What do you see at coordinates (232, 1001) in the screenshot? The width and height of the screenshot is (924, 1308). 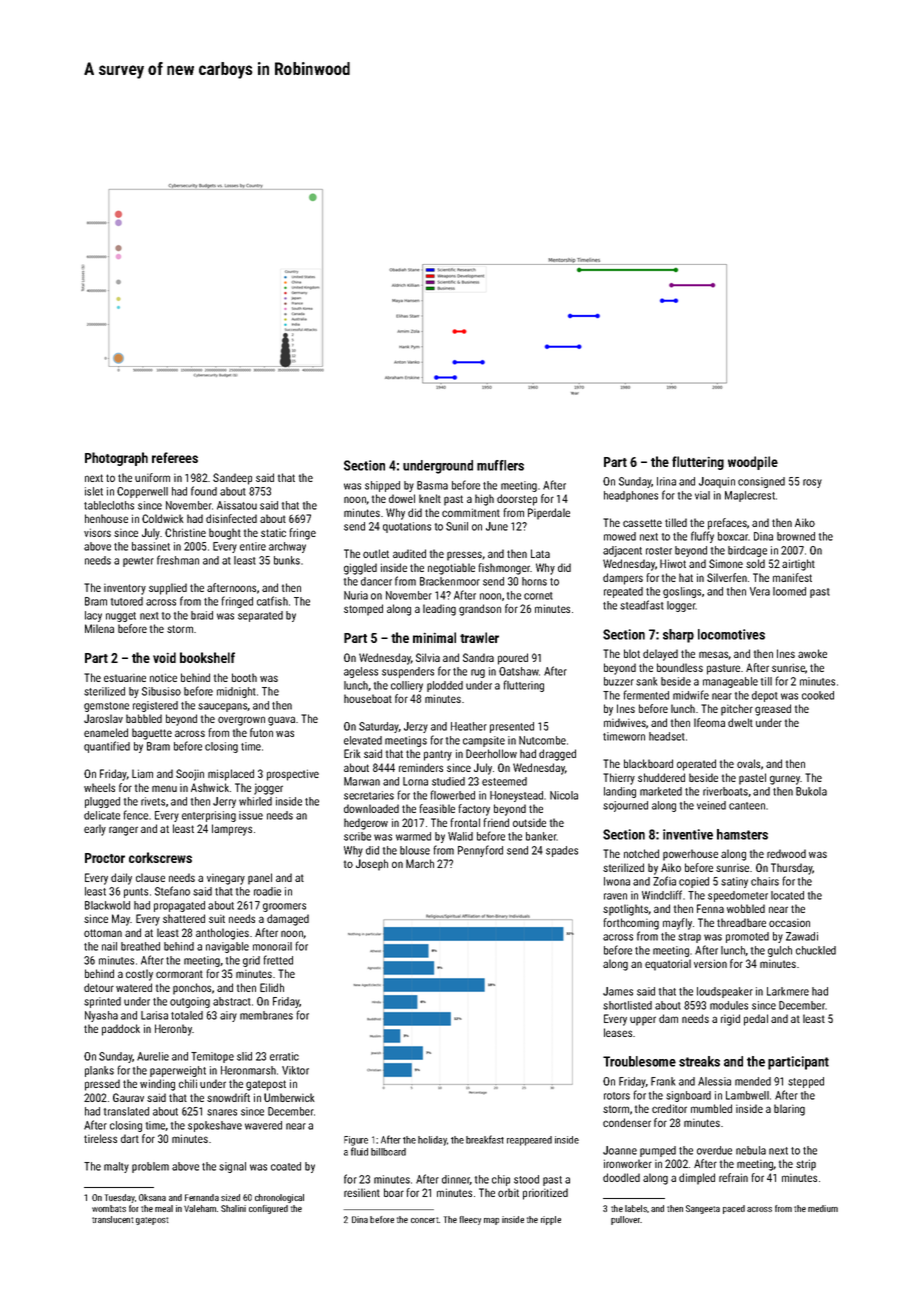 I see `abstract` at bounding box center [232, 1001].
